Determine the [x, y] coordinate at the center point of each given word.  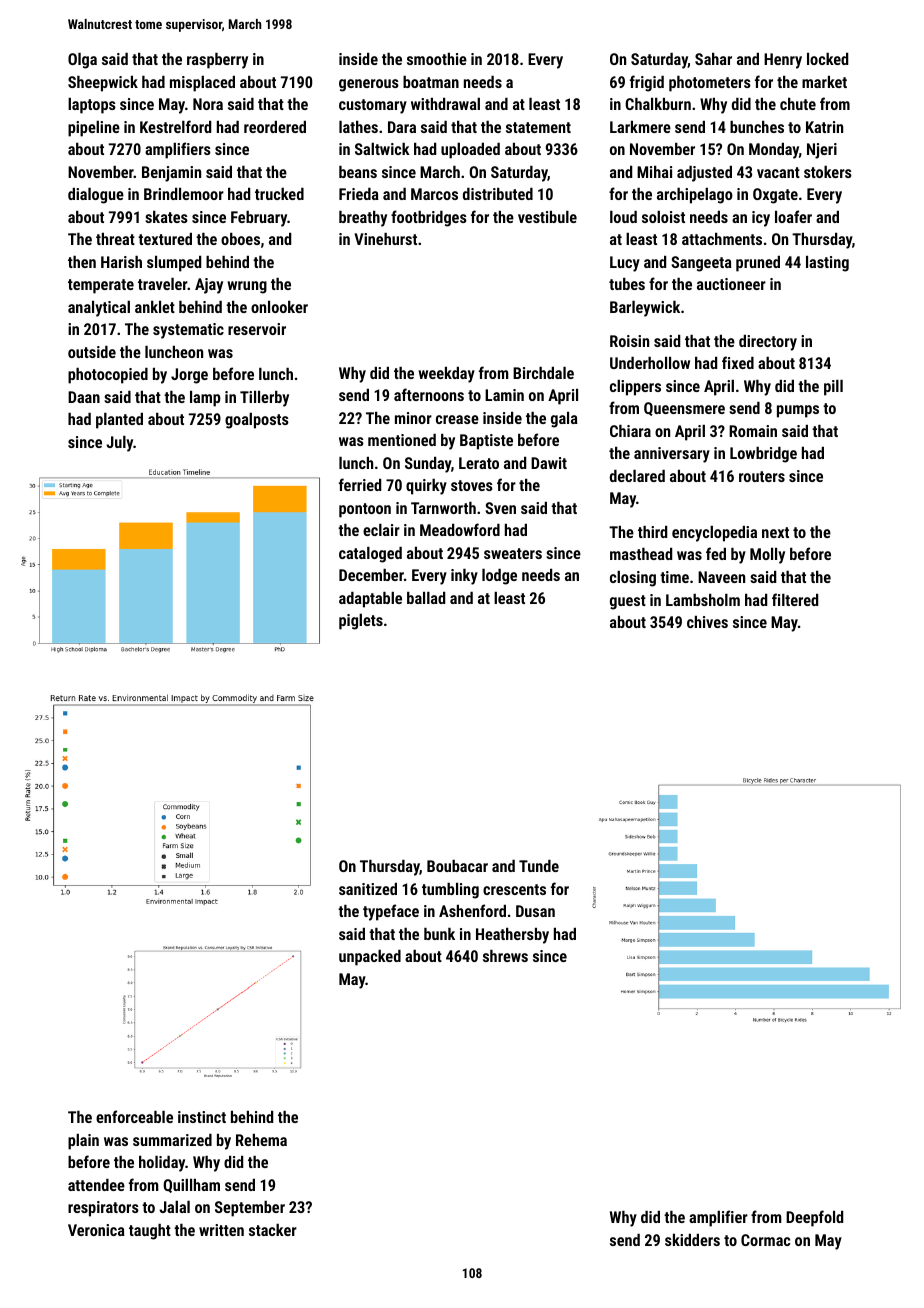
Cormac [766, 1240]
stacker [273, 1229]
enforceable [134, 1116]
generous [369, 85]
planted [119, 421]
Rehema [261, 1140]
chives [707, 622]
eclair [381, 530]
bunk [439, 933]
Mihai [654, 172]
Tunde [539, 866]
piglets [361, 622]
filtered [795, 599]
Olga [82, 61]
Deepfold [814, 1218]
